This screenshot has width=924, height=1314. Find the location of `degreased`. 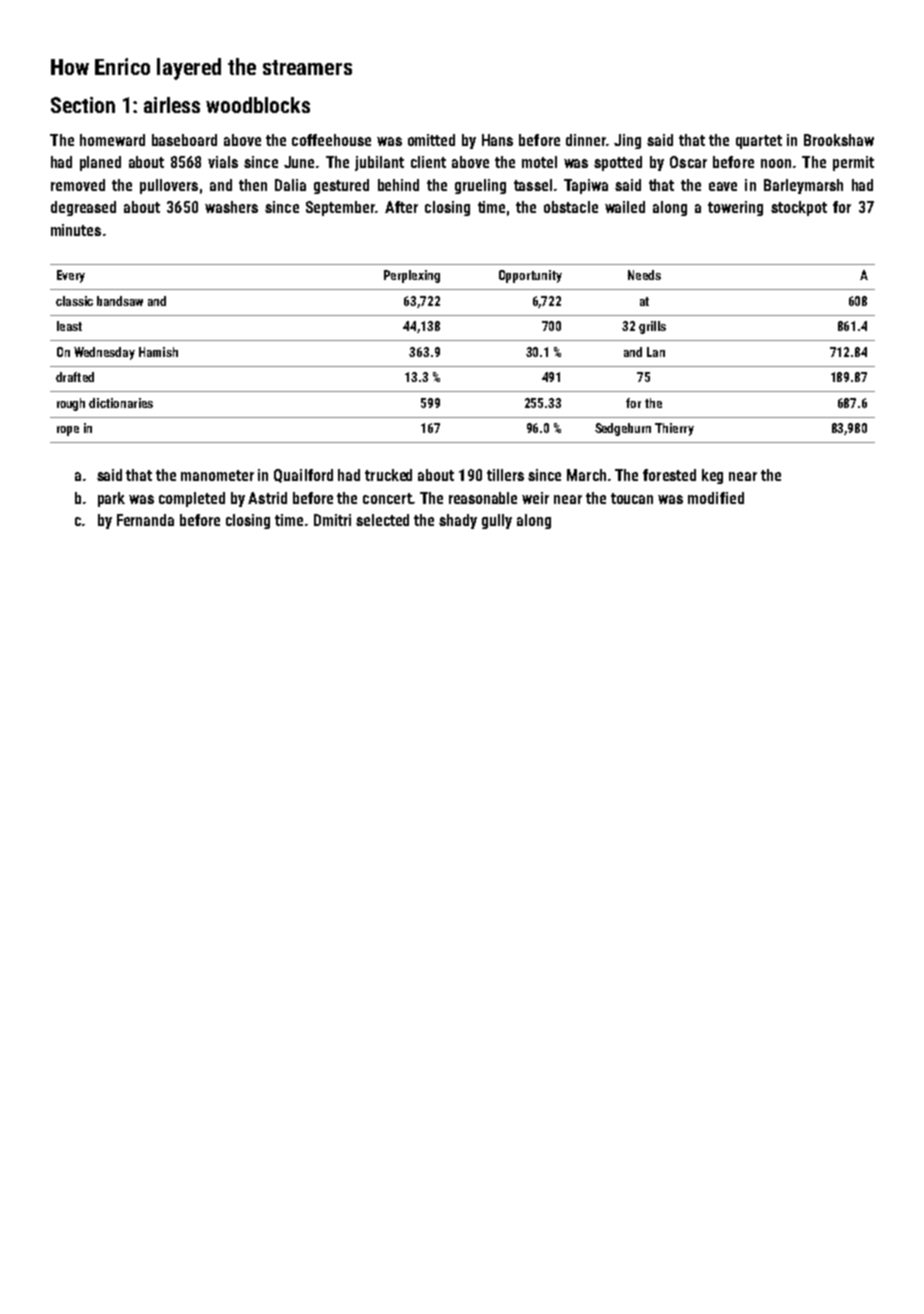

degreased is located at coordinates (83, 208).
